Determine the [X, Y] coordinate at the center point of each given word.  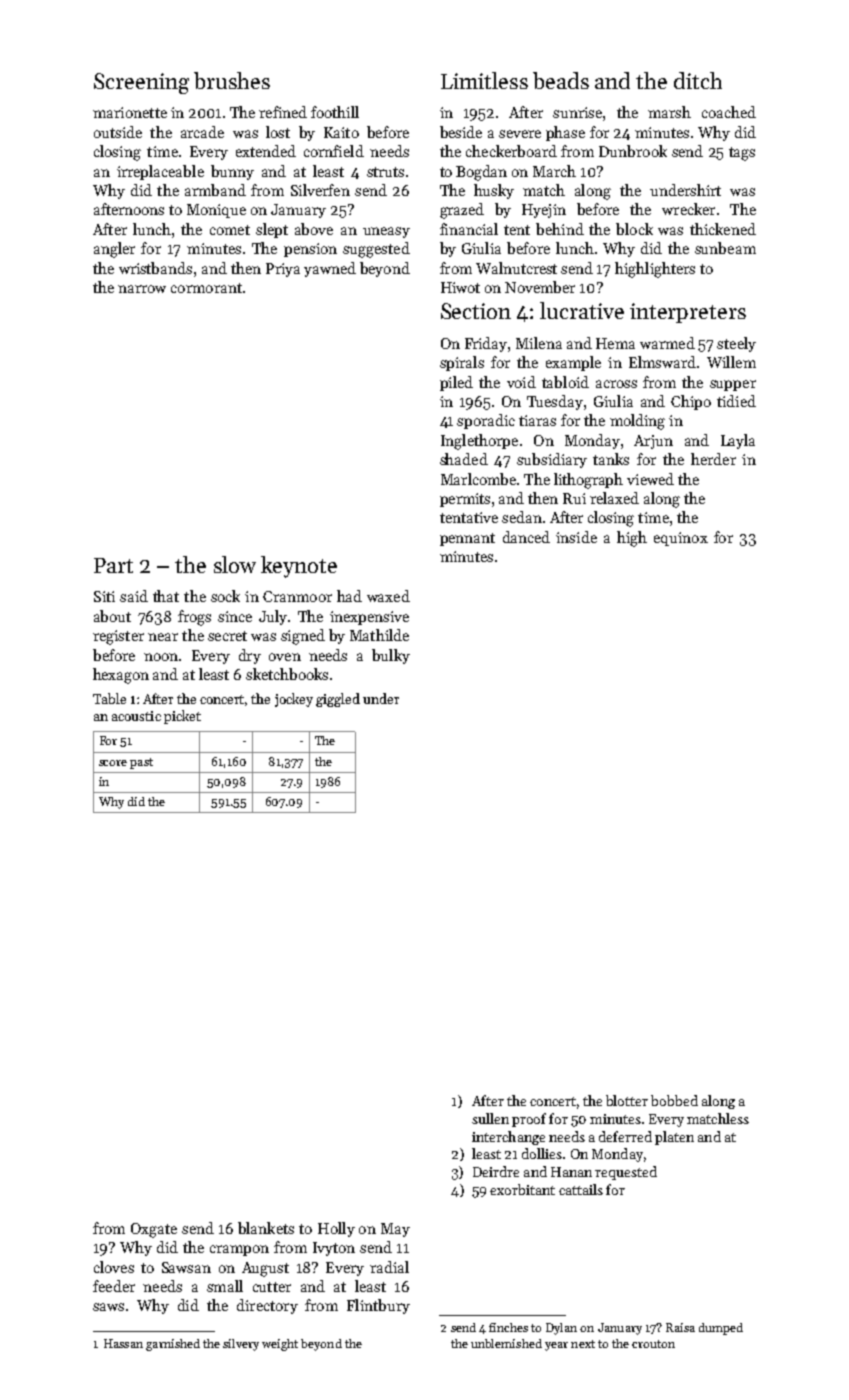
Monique [216, 211]
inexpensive [369, 618]
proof [529, 1120]
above [314, 229]
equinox [681, 539]
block [634, 229]
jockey [294, 700]
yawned [330, 269]
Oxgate [154, 1230]
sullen [490, 1118]
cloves [114, 1267]
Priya [283, 270]
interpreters [688, 313]
